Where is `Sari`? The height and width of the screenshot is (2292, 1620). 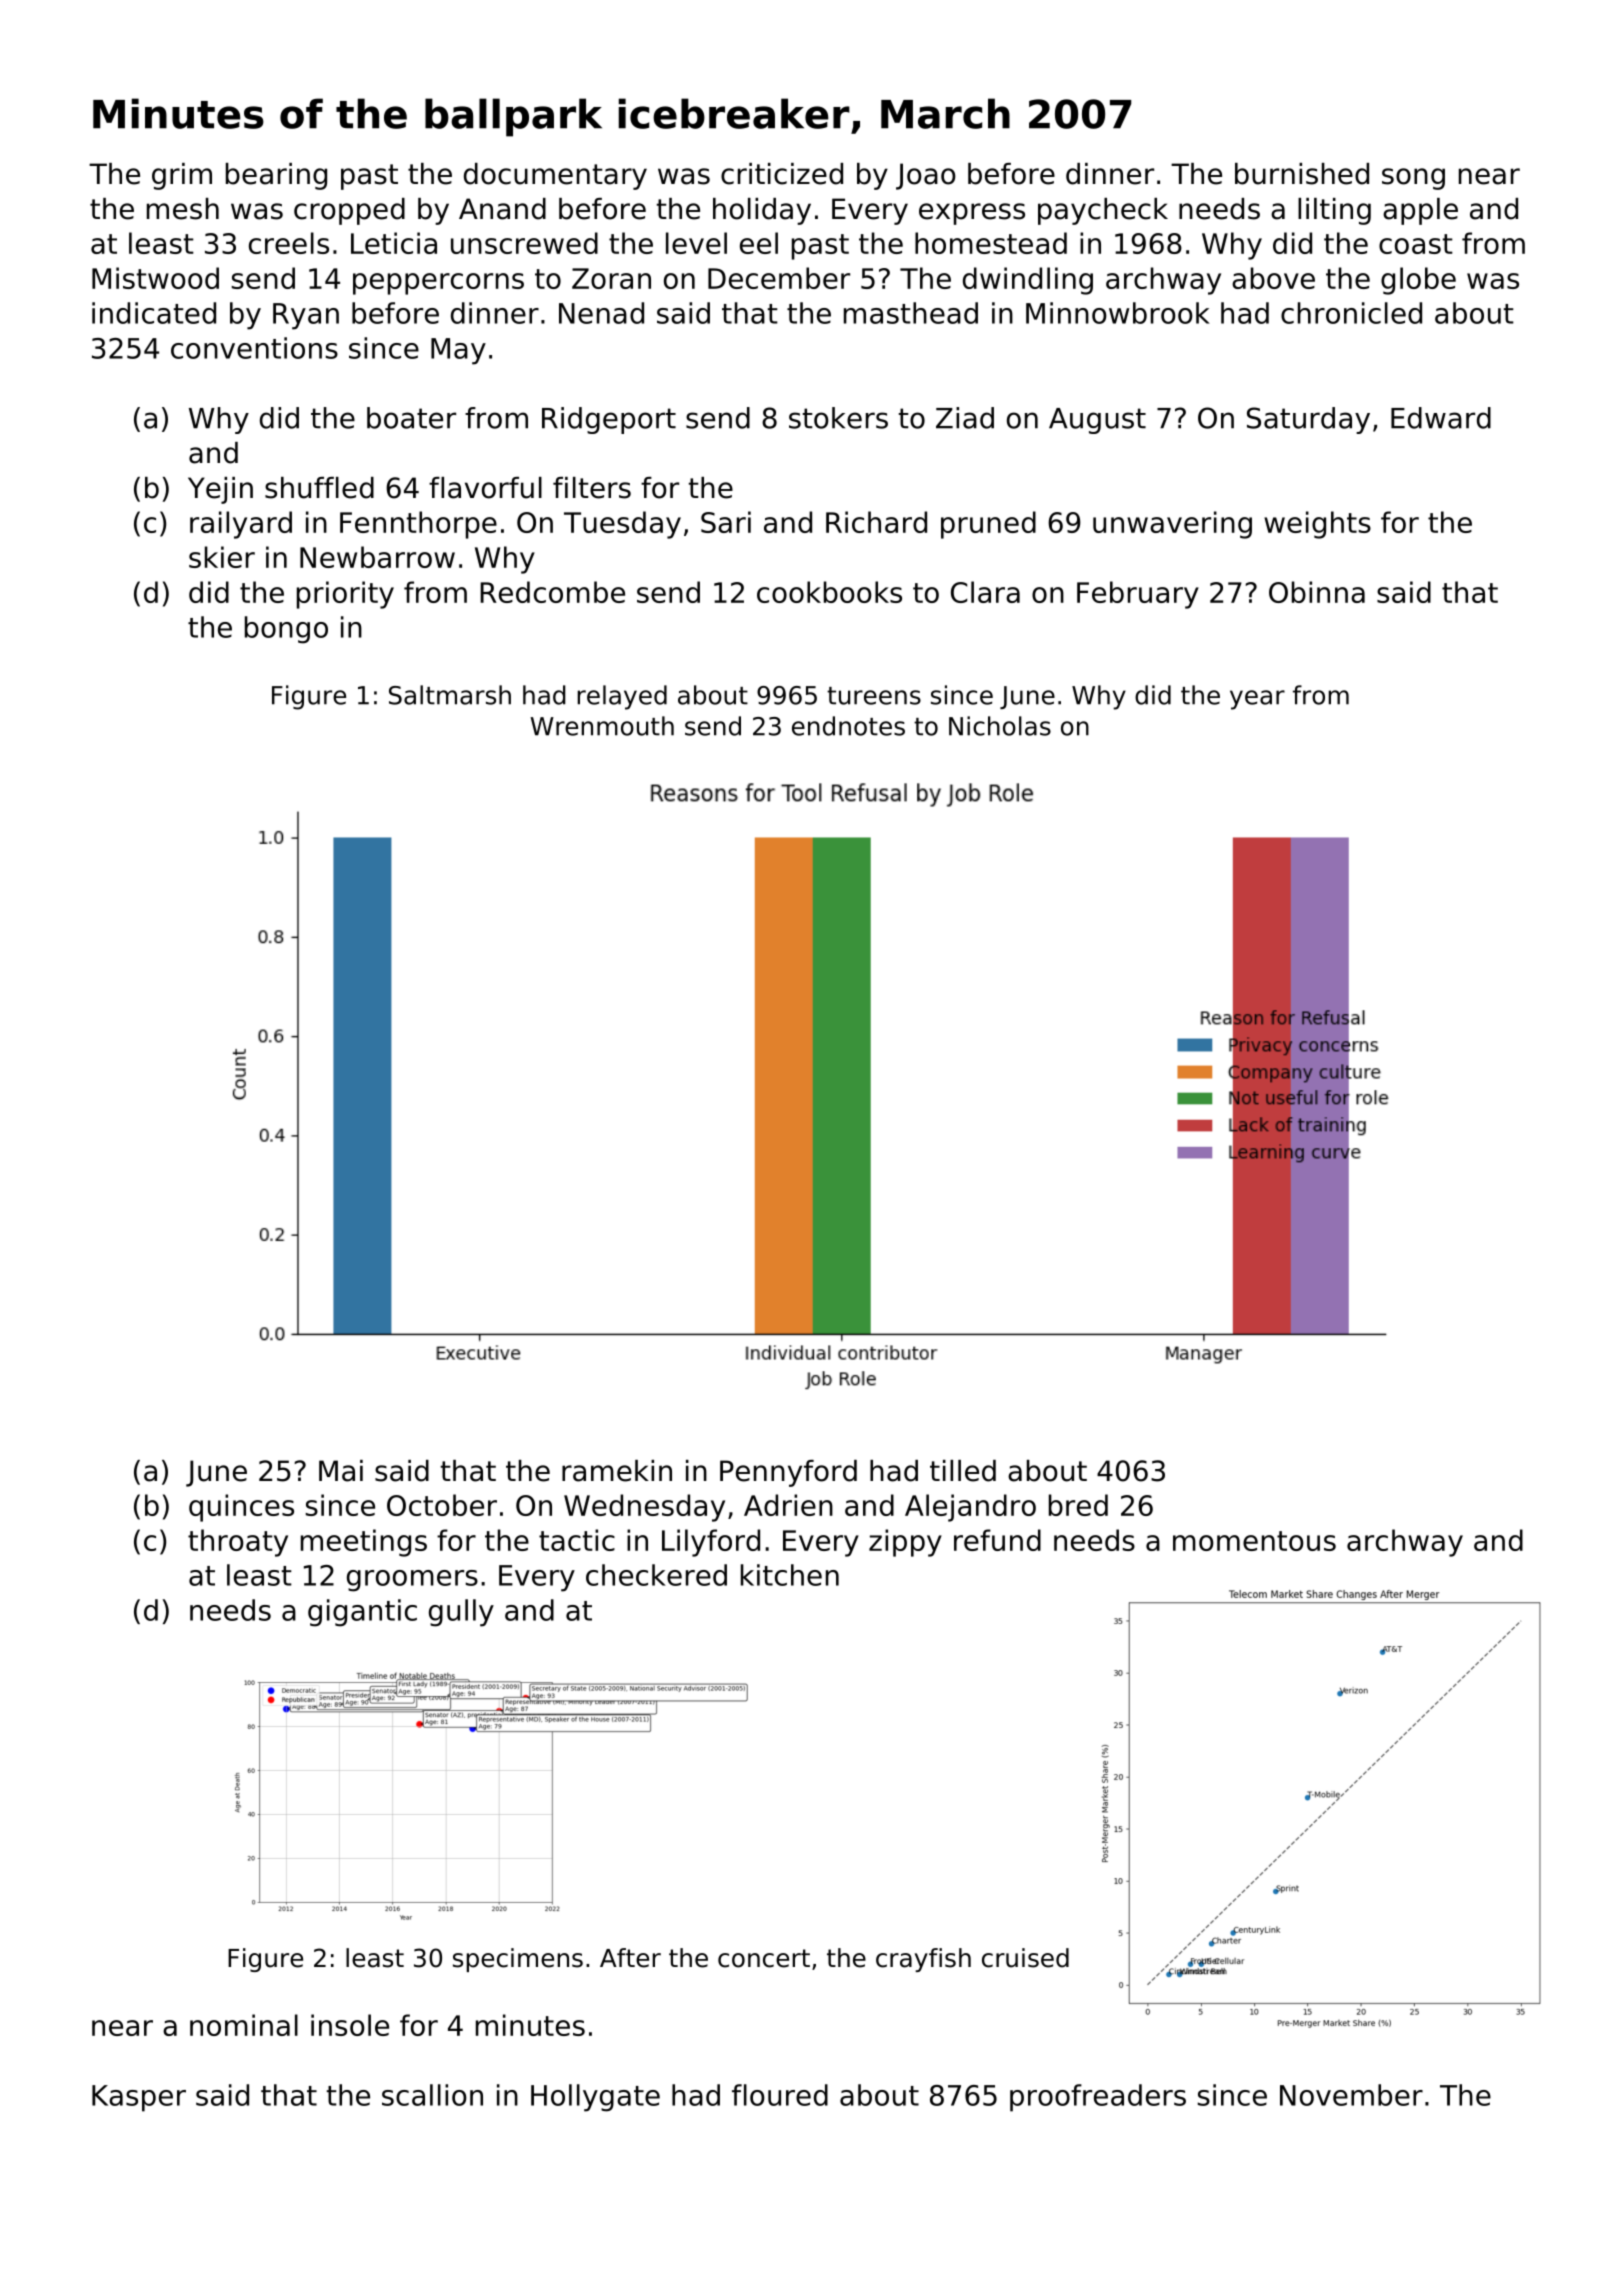
Sari is located at coordinates (726, 522).
